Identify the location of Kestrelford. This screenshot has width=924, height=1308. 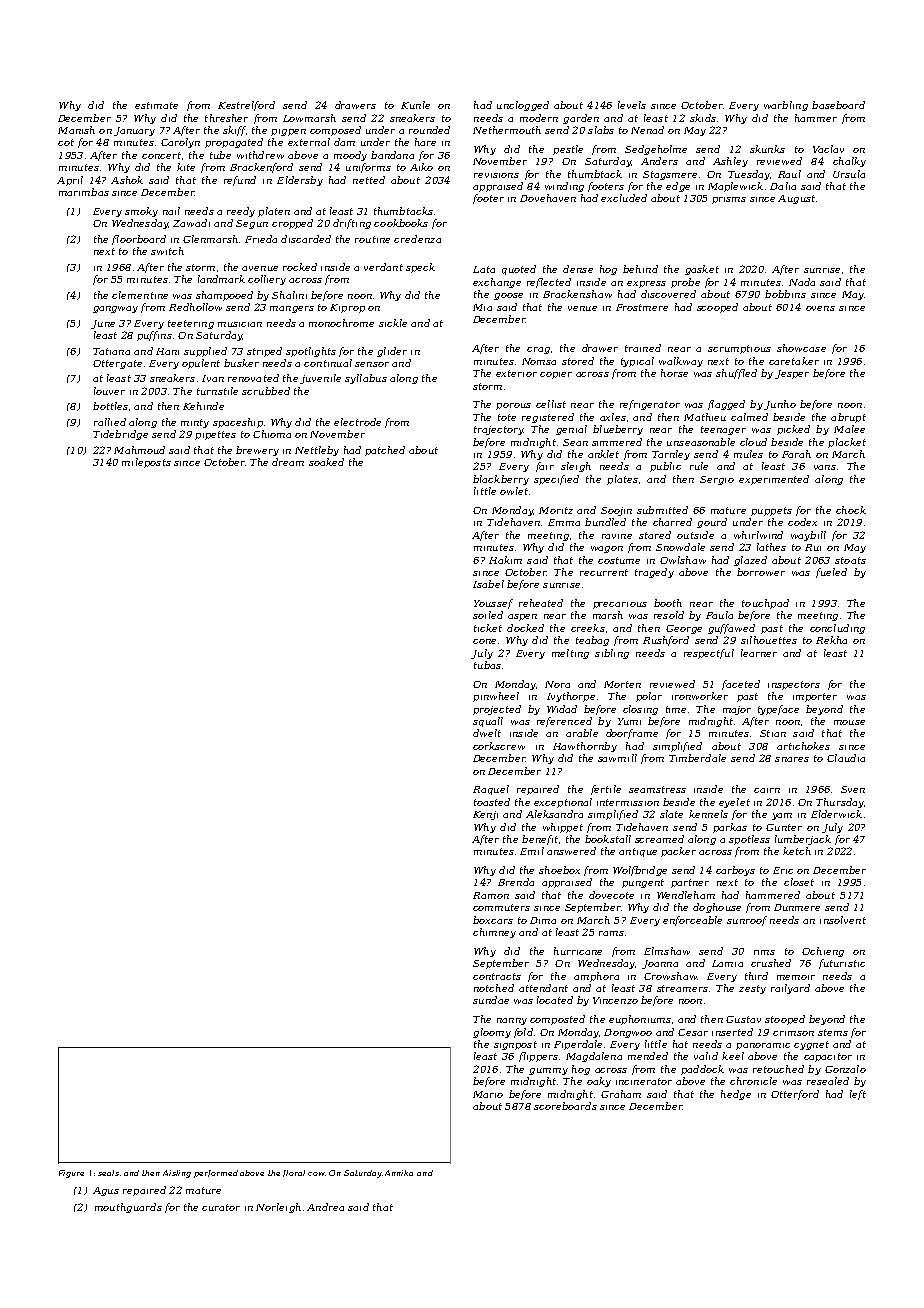
(246, 106).
